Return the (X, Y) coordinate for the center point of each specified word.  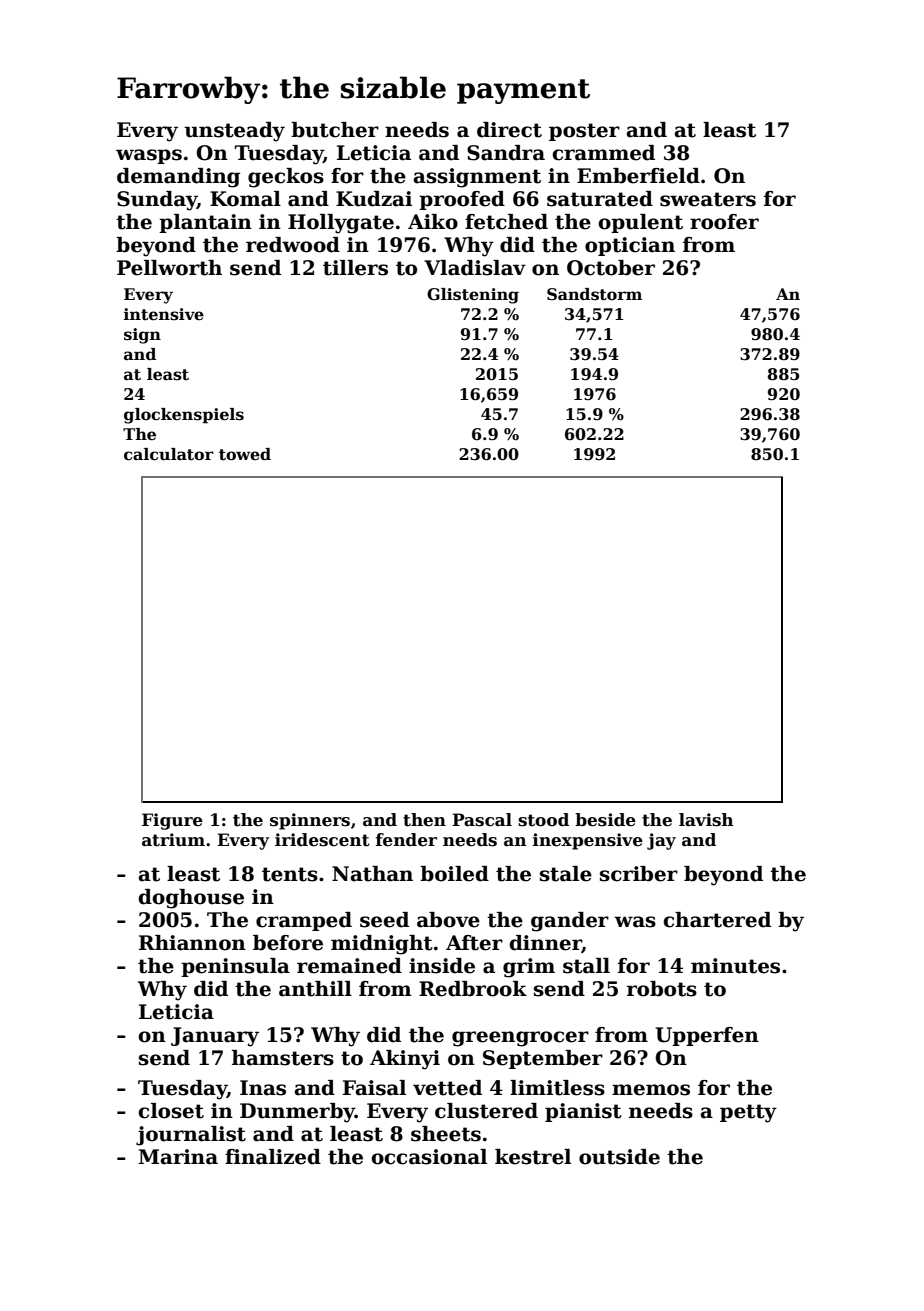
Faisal (374, 1088)
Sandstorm (594, 294)
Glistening (473, 296)
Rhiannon (192, 943)
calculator (169, 454)
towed (245, 454)
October (611, 268)
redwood (293, 245)
